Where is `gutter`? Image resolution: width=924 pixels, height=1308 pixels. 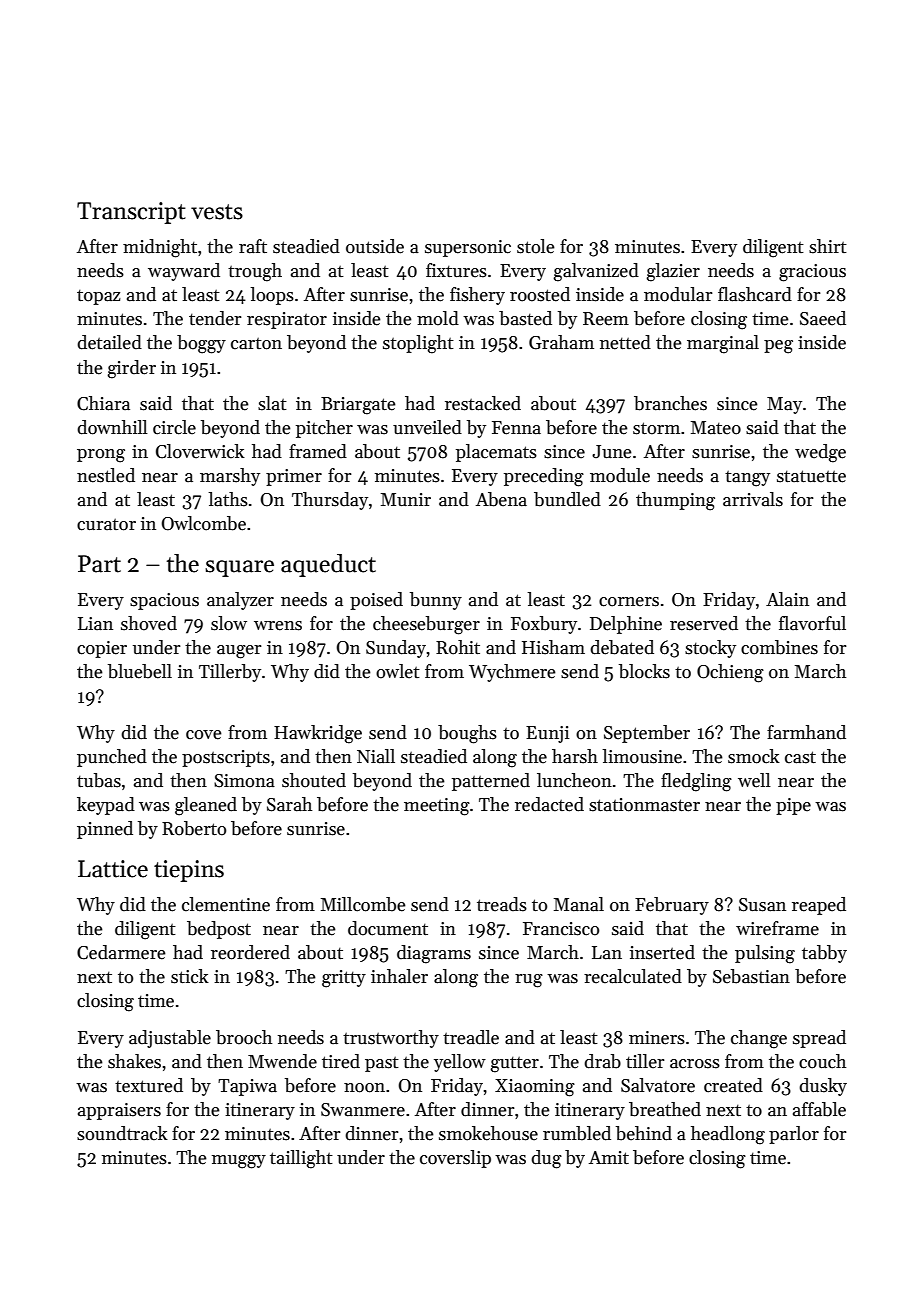 gutter is located at coordinates (515, 1064).
